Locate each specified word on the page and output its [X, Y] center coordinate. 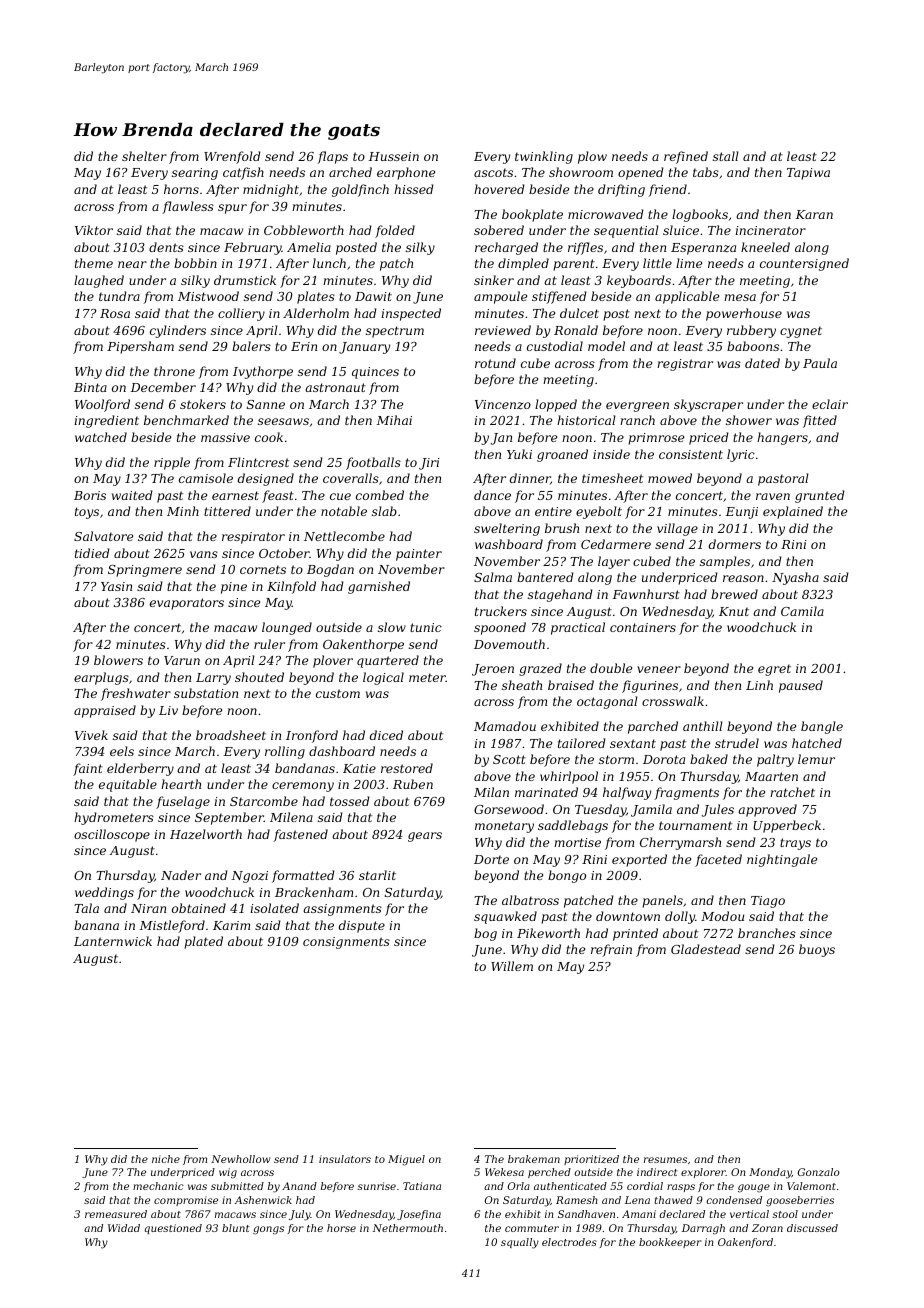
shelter [144, 156]
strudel [737, 743]
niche [166, 1159]
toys [87, 513]
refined [686, 157]
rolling [285, 752]
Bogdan [330, 570]
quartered [388, 661]
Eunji [742, 513]
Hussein [394, 156]
